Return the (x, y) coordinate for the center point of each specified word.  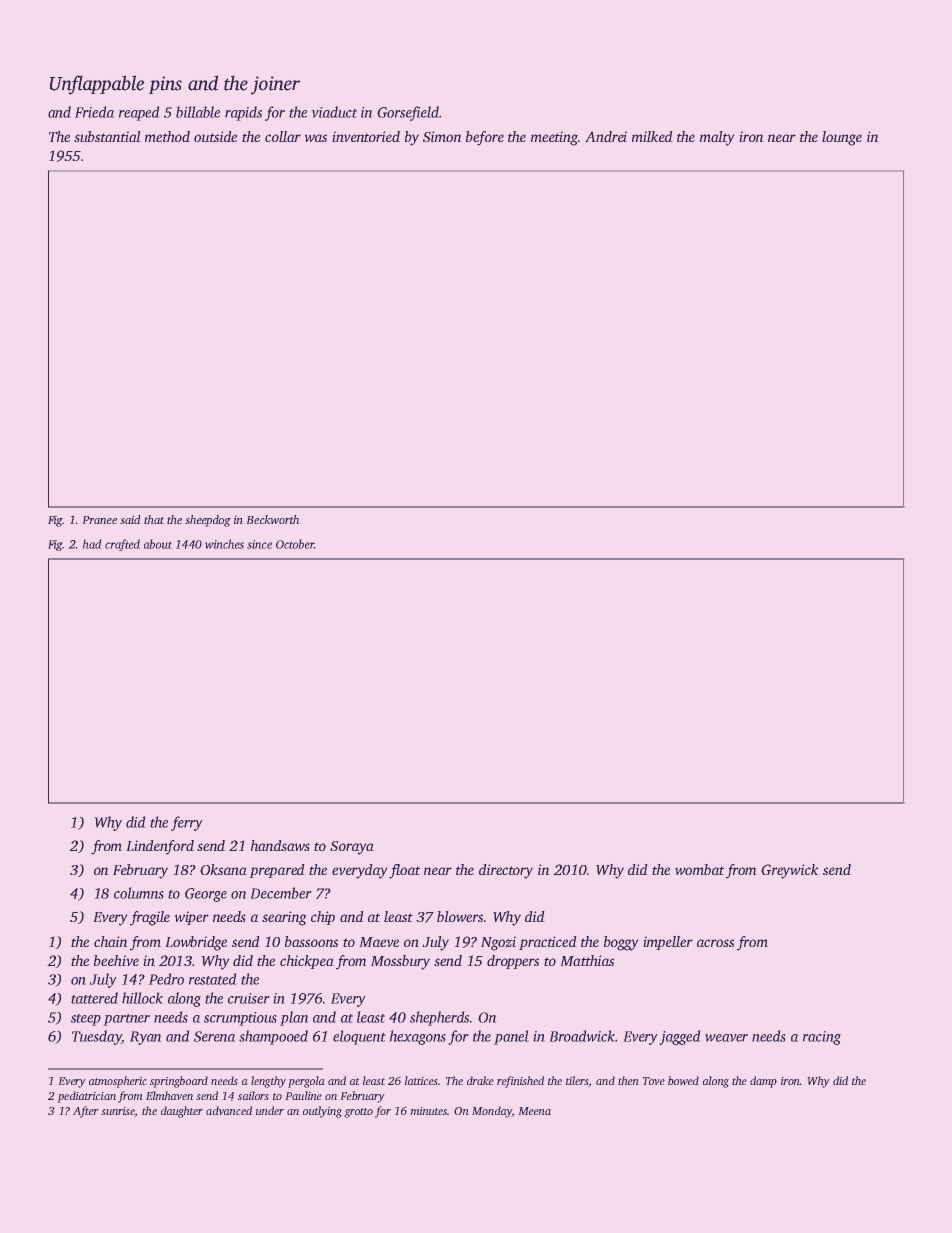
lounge (842, 138)
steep (86, 1020)
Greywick (789, 871)
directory (506, 871)
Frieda (94, 112)
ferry (186, 823)
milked (652, 136)
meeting (554, 139)
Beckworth (273, 519)
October (295, 544)
